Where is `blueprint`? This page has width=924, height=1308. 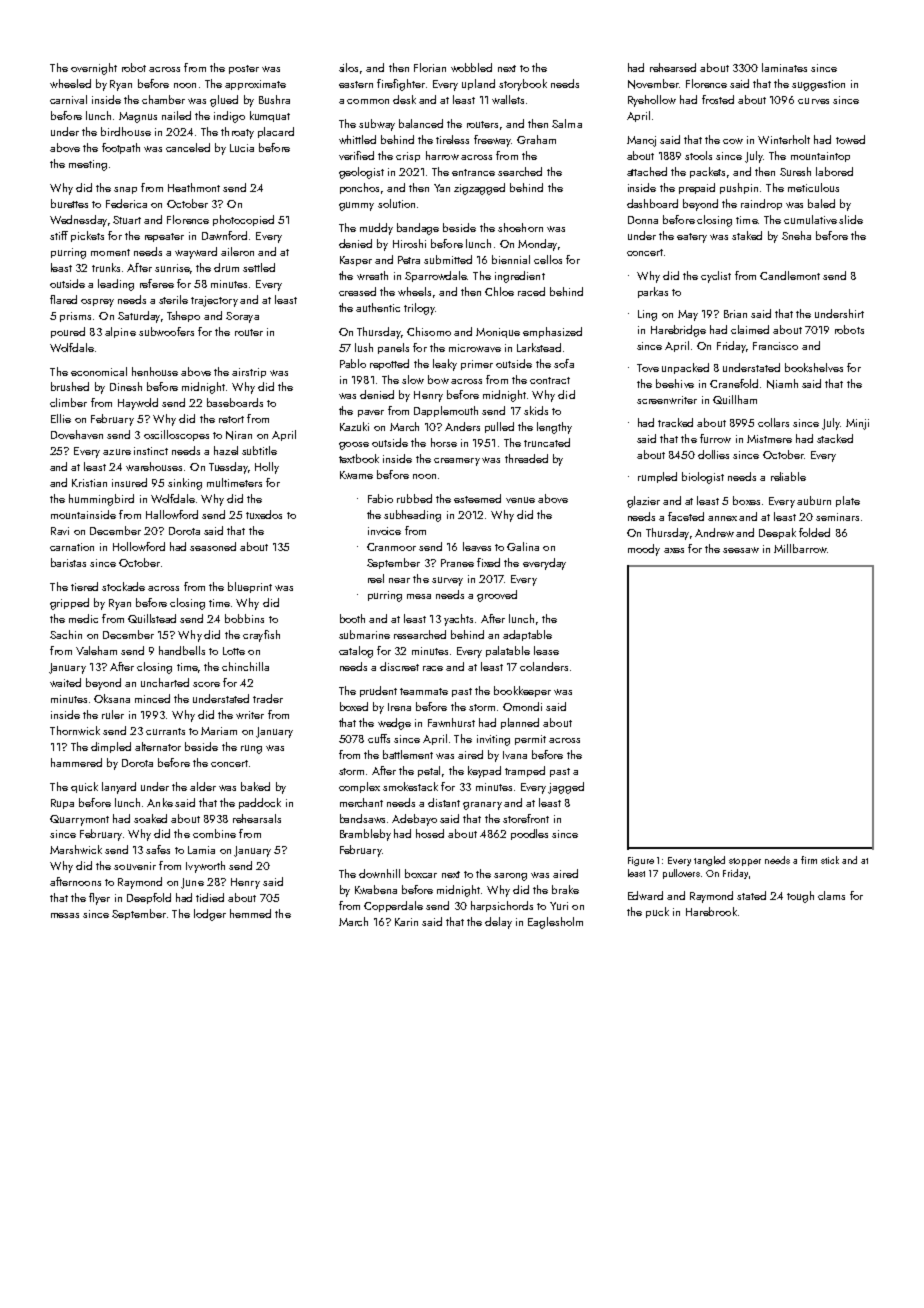 blueprint is located at coordinates (250, 587).
